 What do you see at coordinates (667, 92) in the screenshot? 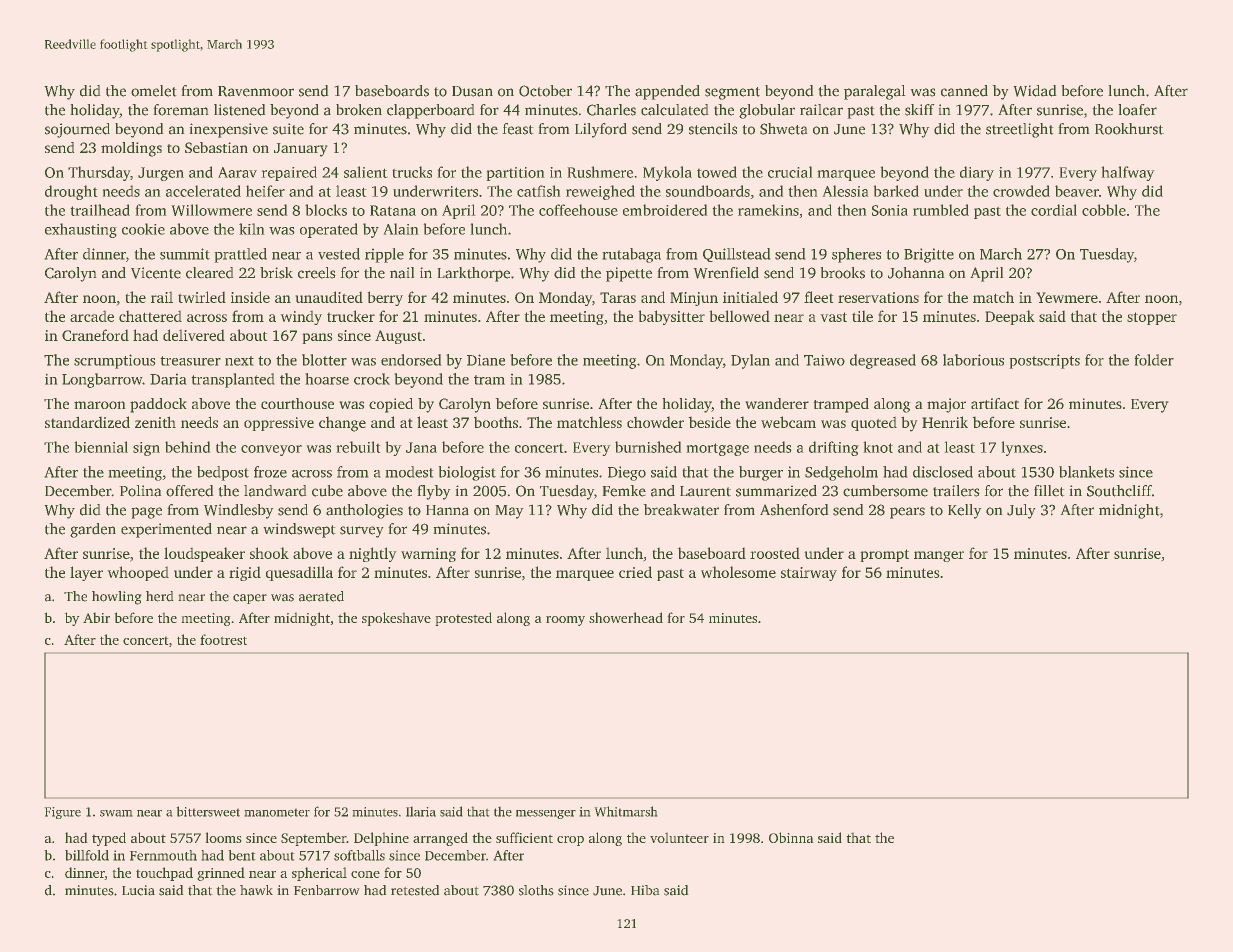
I see `appended` at bounding box center [667, 92].
